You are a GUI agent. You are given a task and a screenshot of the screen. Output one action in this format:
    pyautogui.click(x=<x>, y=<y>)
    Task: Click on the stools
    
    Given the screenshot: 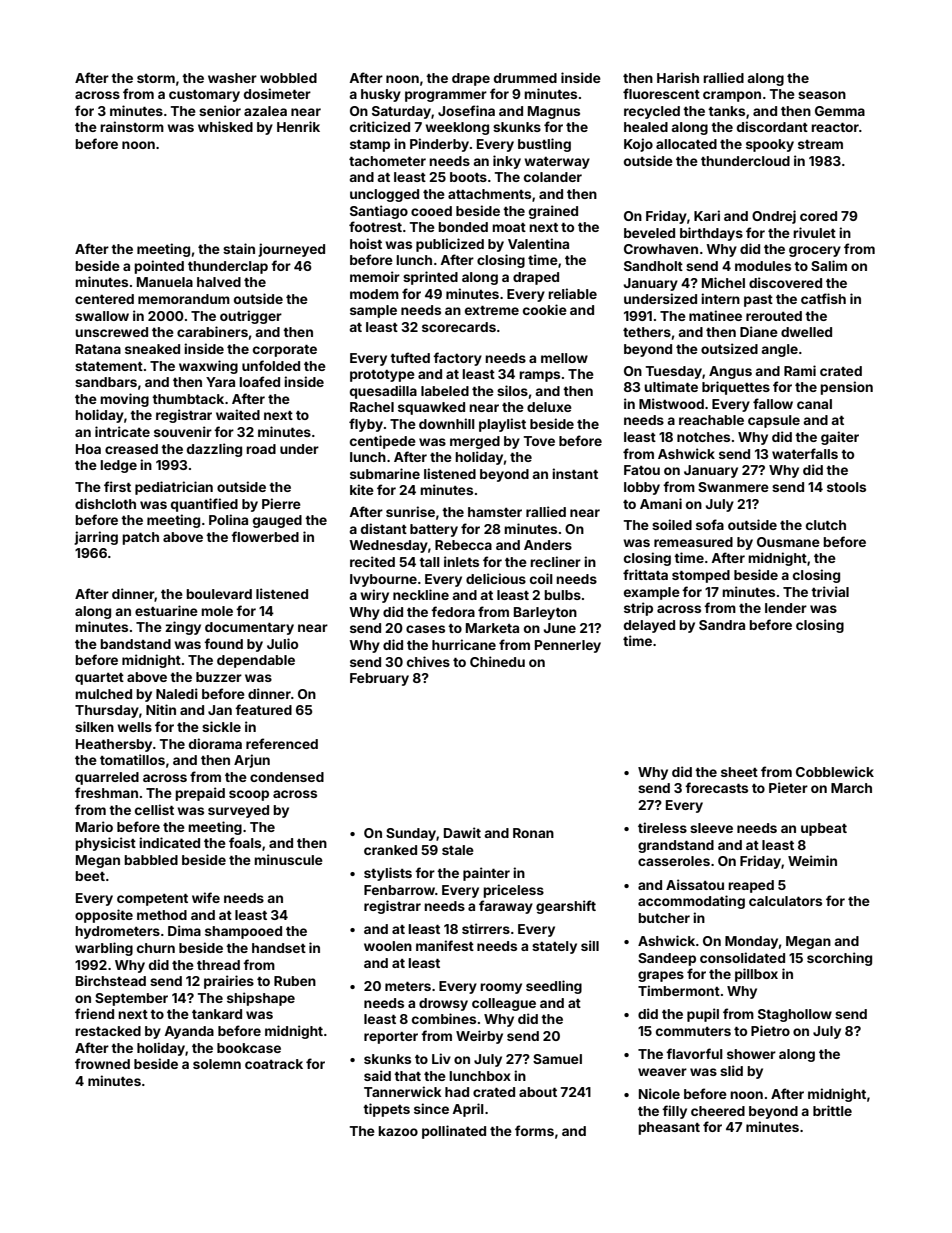 What is the action you would take?
    pyautogui.click(x=846, y=487)
